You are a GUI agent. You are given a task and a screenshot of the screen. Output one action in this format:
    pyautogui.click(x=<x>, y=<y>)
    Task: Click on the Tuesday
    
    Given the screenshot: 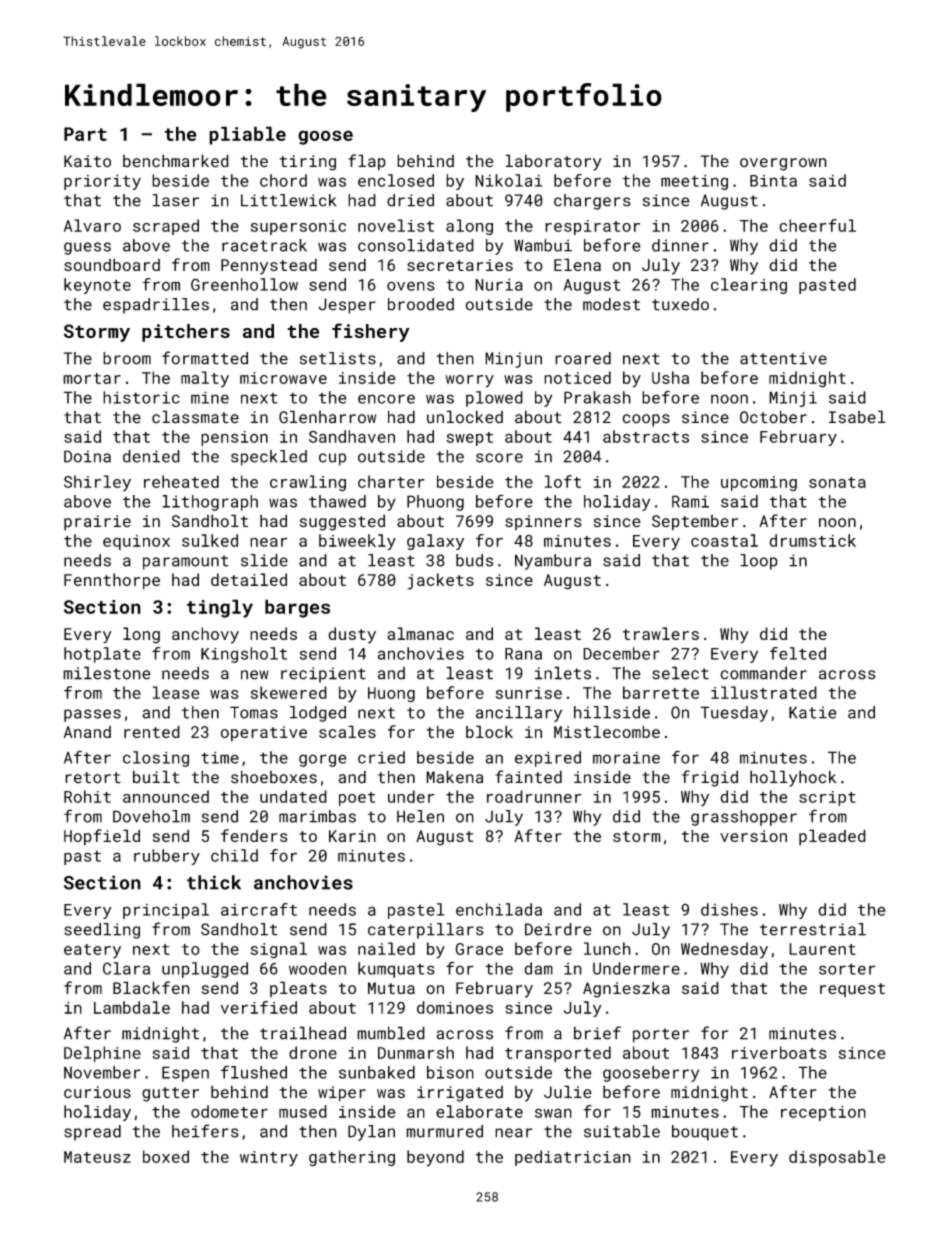 What is the action you would take?
    pyautogui.click(x=734, y=714)
